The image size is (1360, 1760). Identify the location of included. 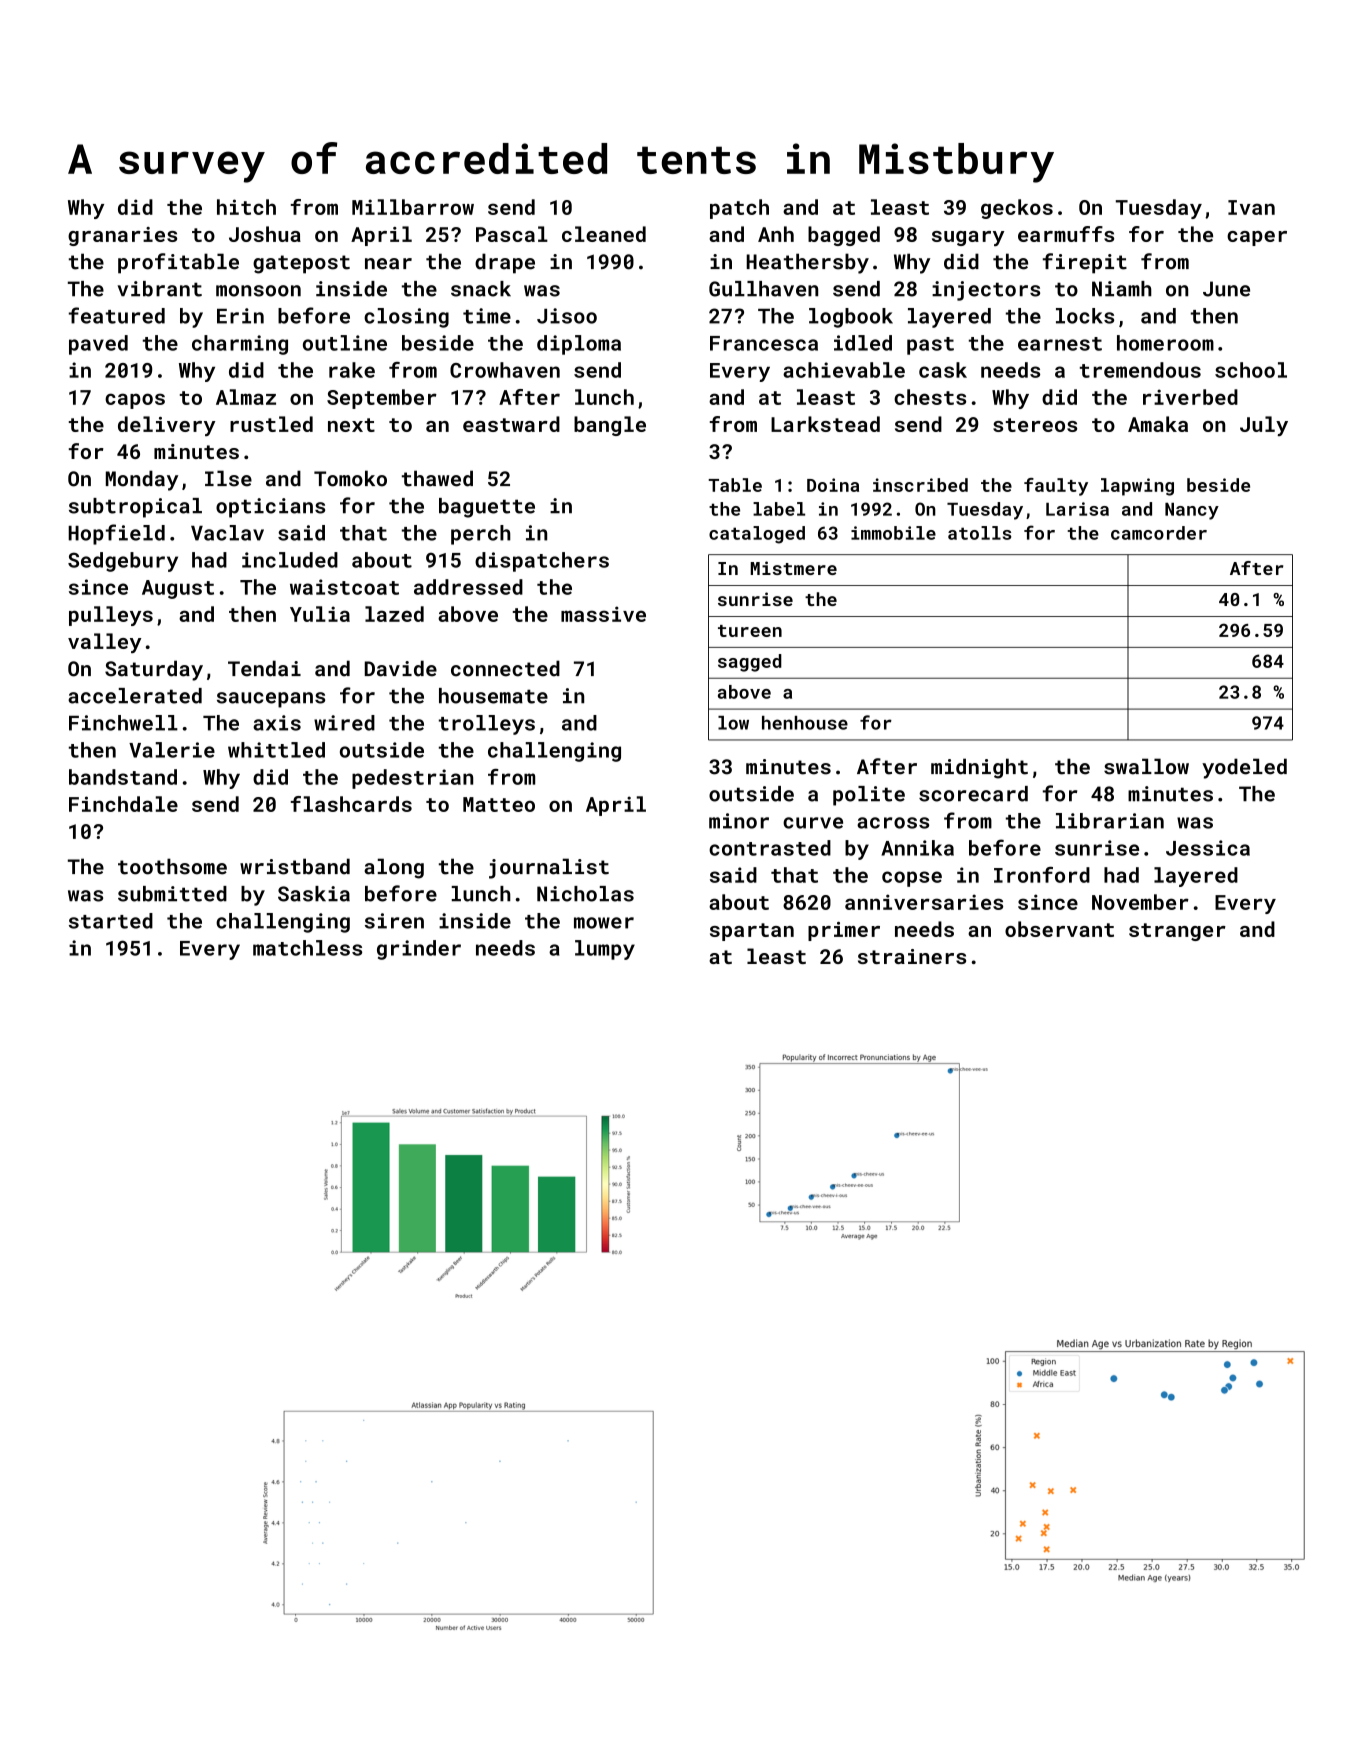
(290, 560).
